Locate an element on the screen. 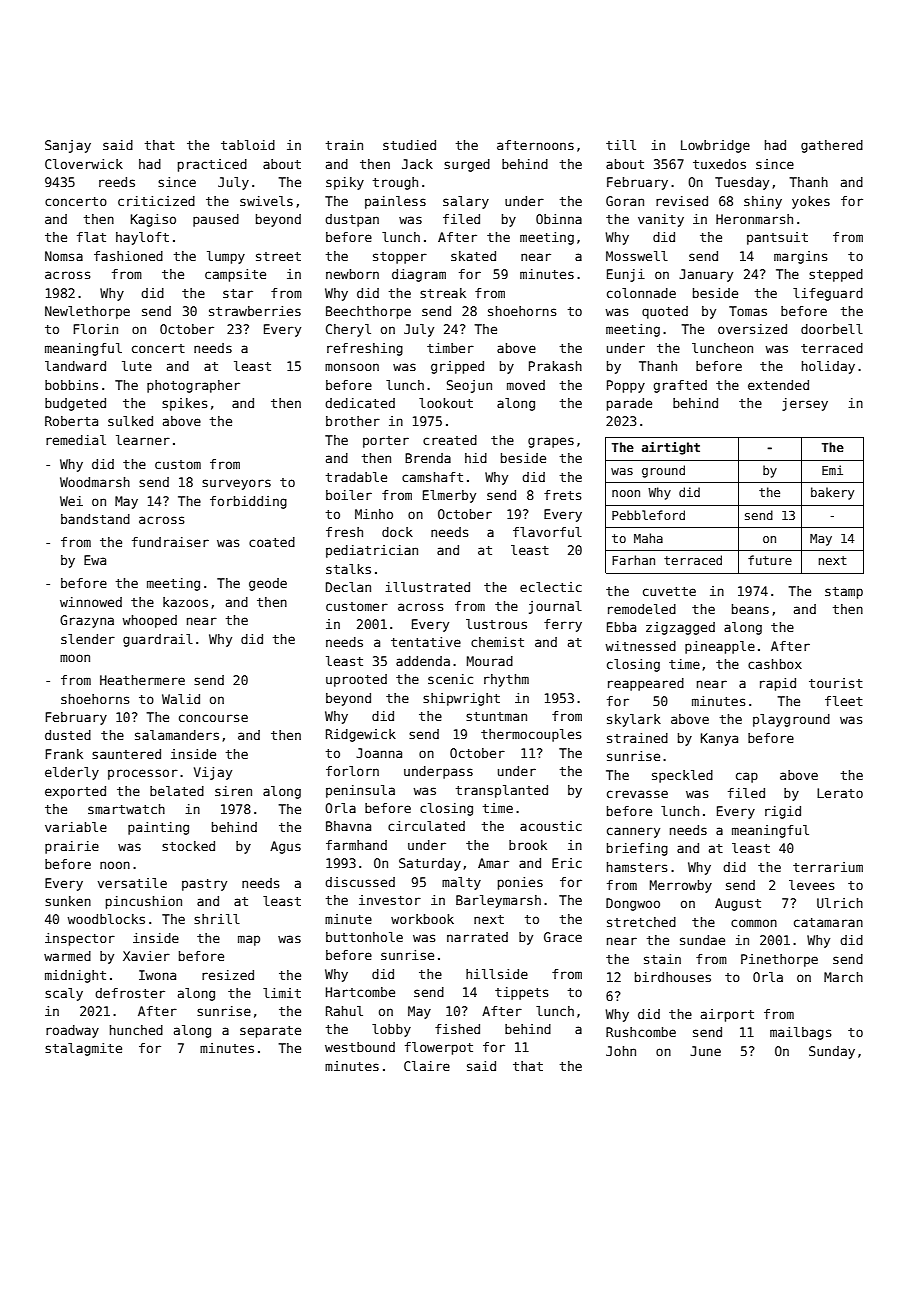 The width and height of the screenshot is (908, 1316). fashioned is located at coordinates (128, 256).
